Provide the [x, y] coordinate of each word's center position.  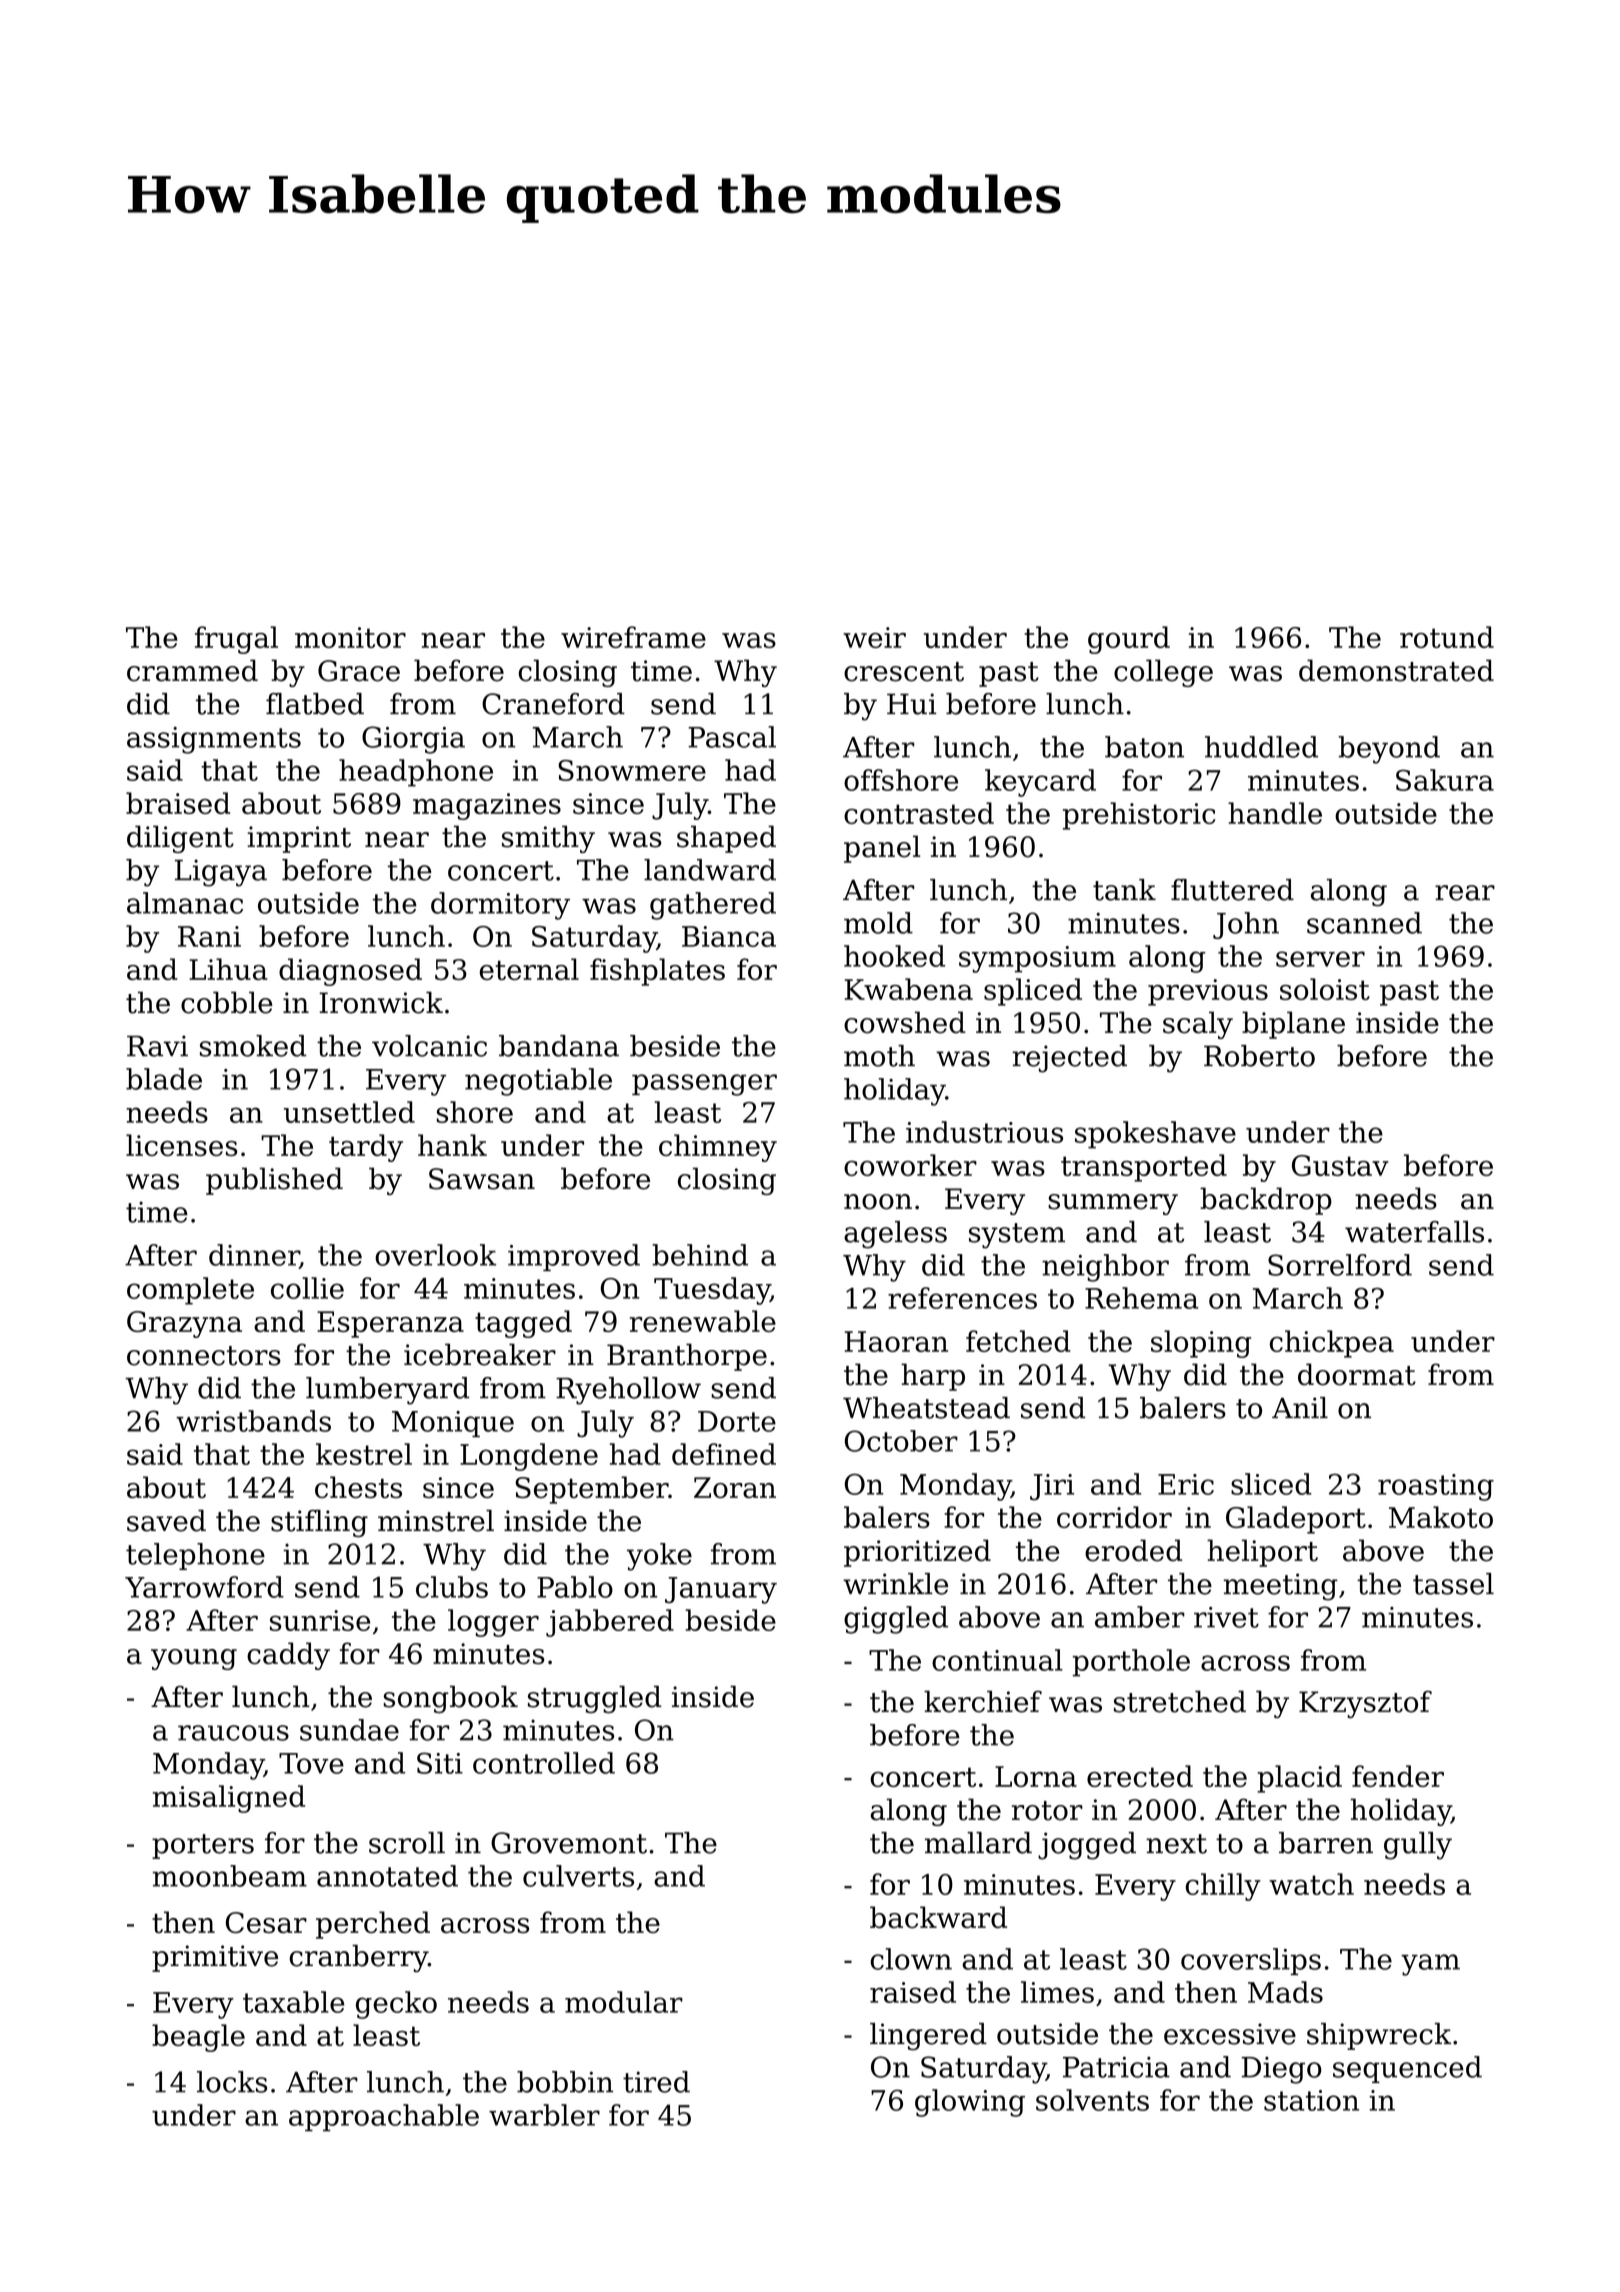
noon [878, 1202]
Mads [1285, 1992]
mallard [978, 1843]
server [1320, 959]
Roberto [1259, 1056]
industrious [984, 1132]
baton [1144, 747]
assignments [214, 740]
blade [164, 1079]
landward [710, 870]
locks [232, 2082]
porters [203, 1846]
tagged [523, 1324]
